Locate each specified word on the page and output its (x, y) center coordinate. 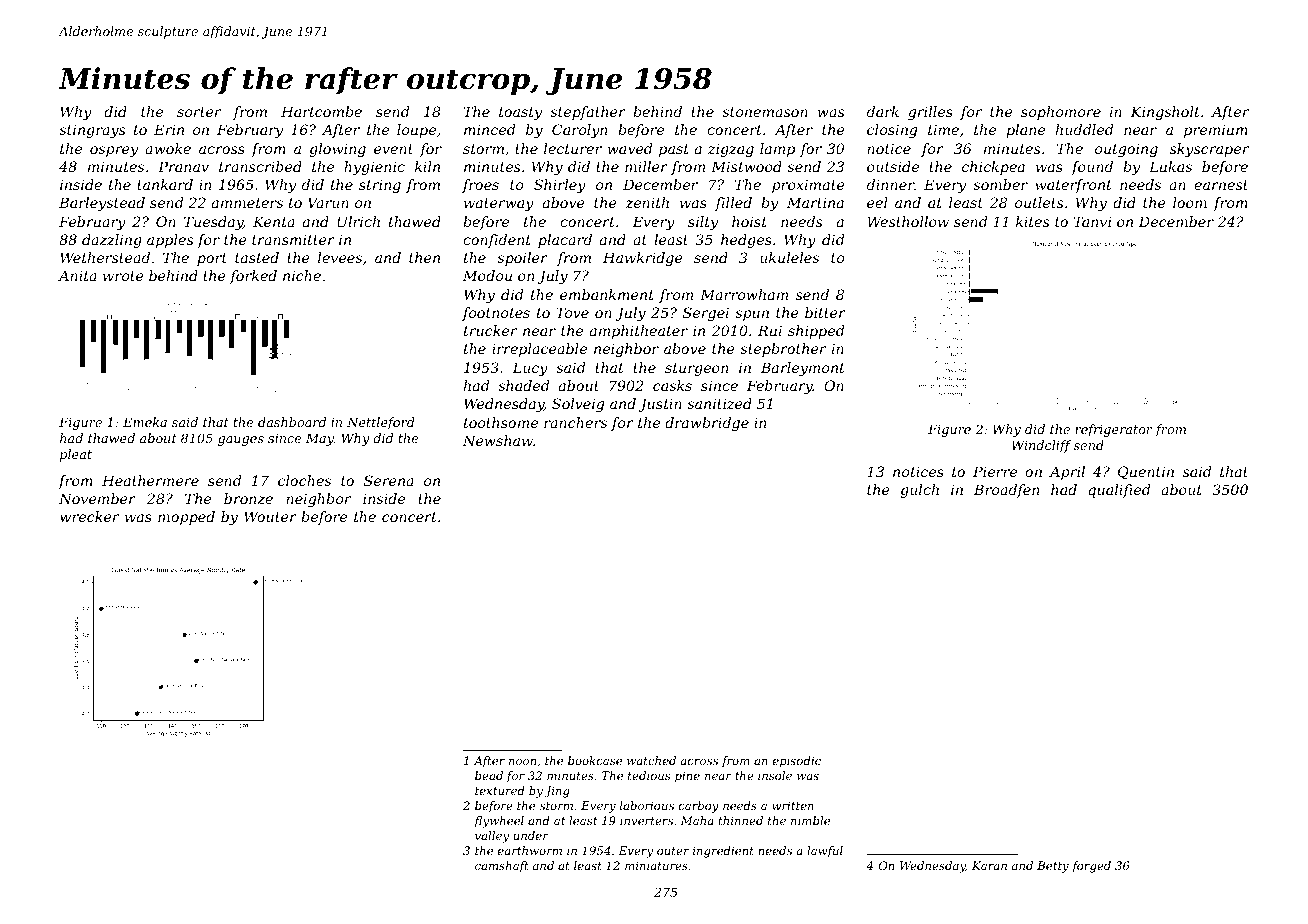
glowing (337, 150)
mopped (186, 518)
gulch (919, 491)
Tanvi (1092, 221)
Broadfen (1007, 491)
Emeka (145, 422)
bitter (825, 312)
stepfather (588, 113)
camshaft (502, 867)
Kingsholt (1165, 113)
